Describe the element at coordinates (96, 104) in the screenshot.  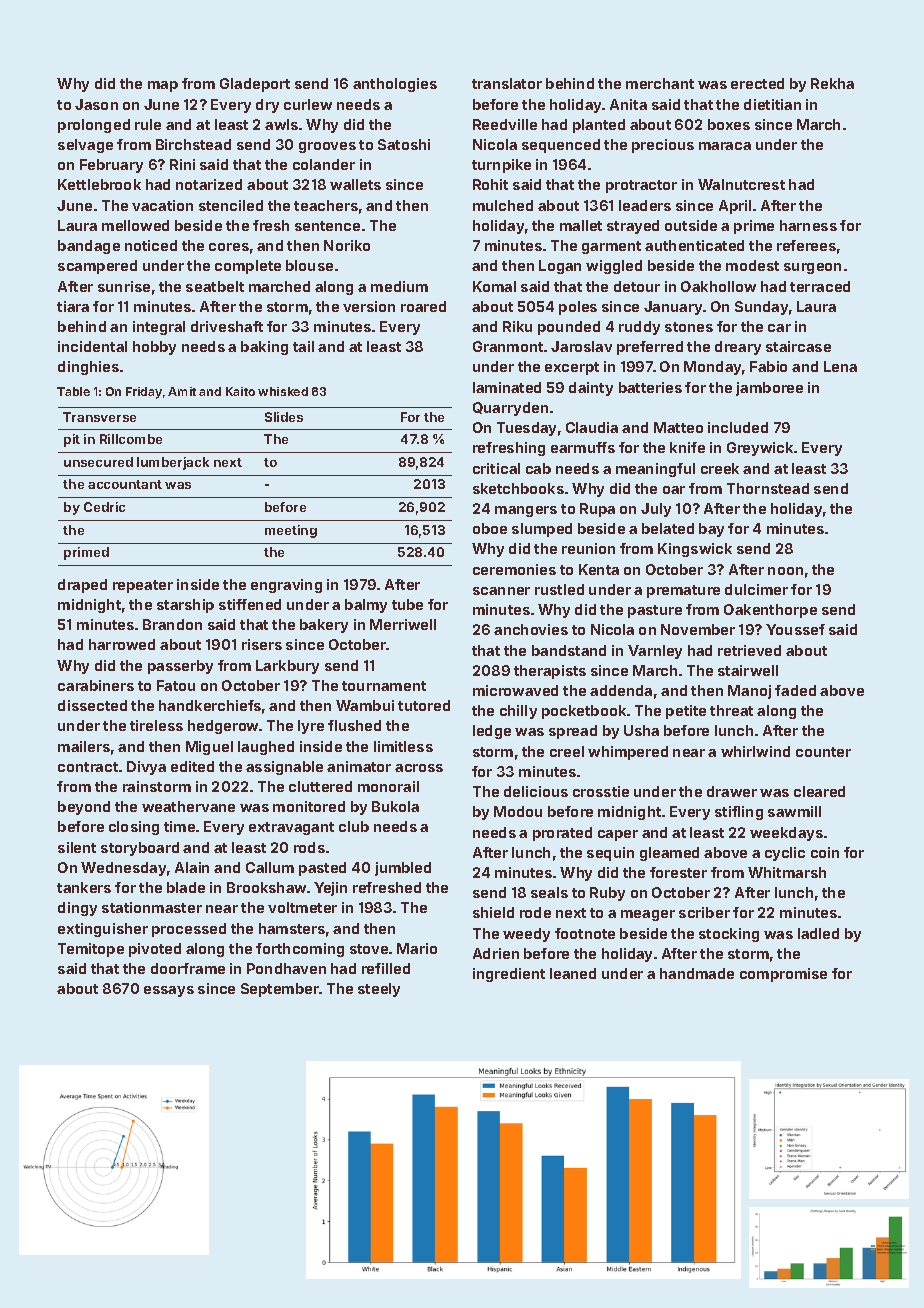
I see `Jason` at that location.
